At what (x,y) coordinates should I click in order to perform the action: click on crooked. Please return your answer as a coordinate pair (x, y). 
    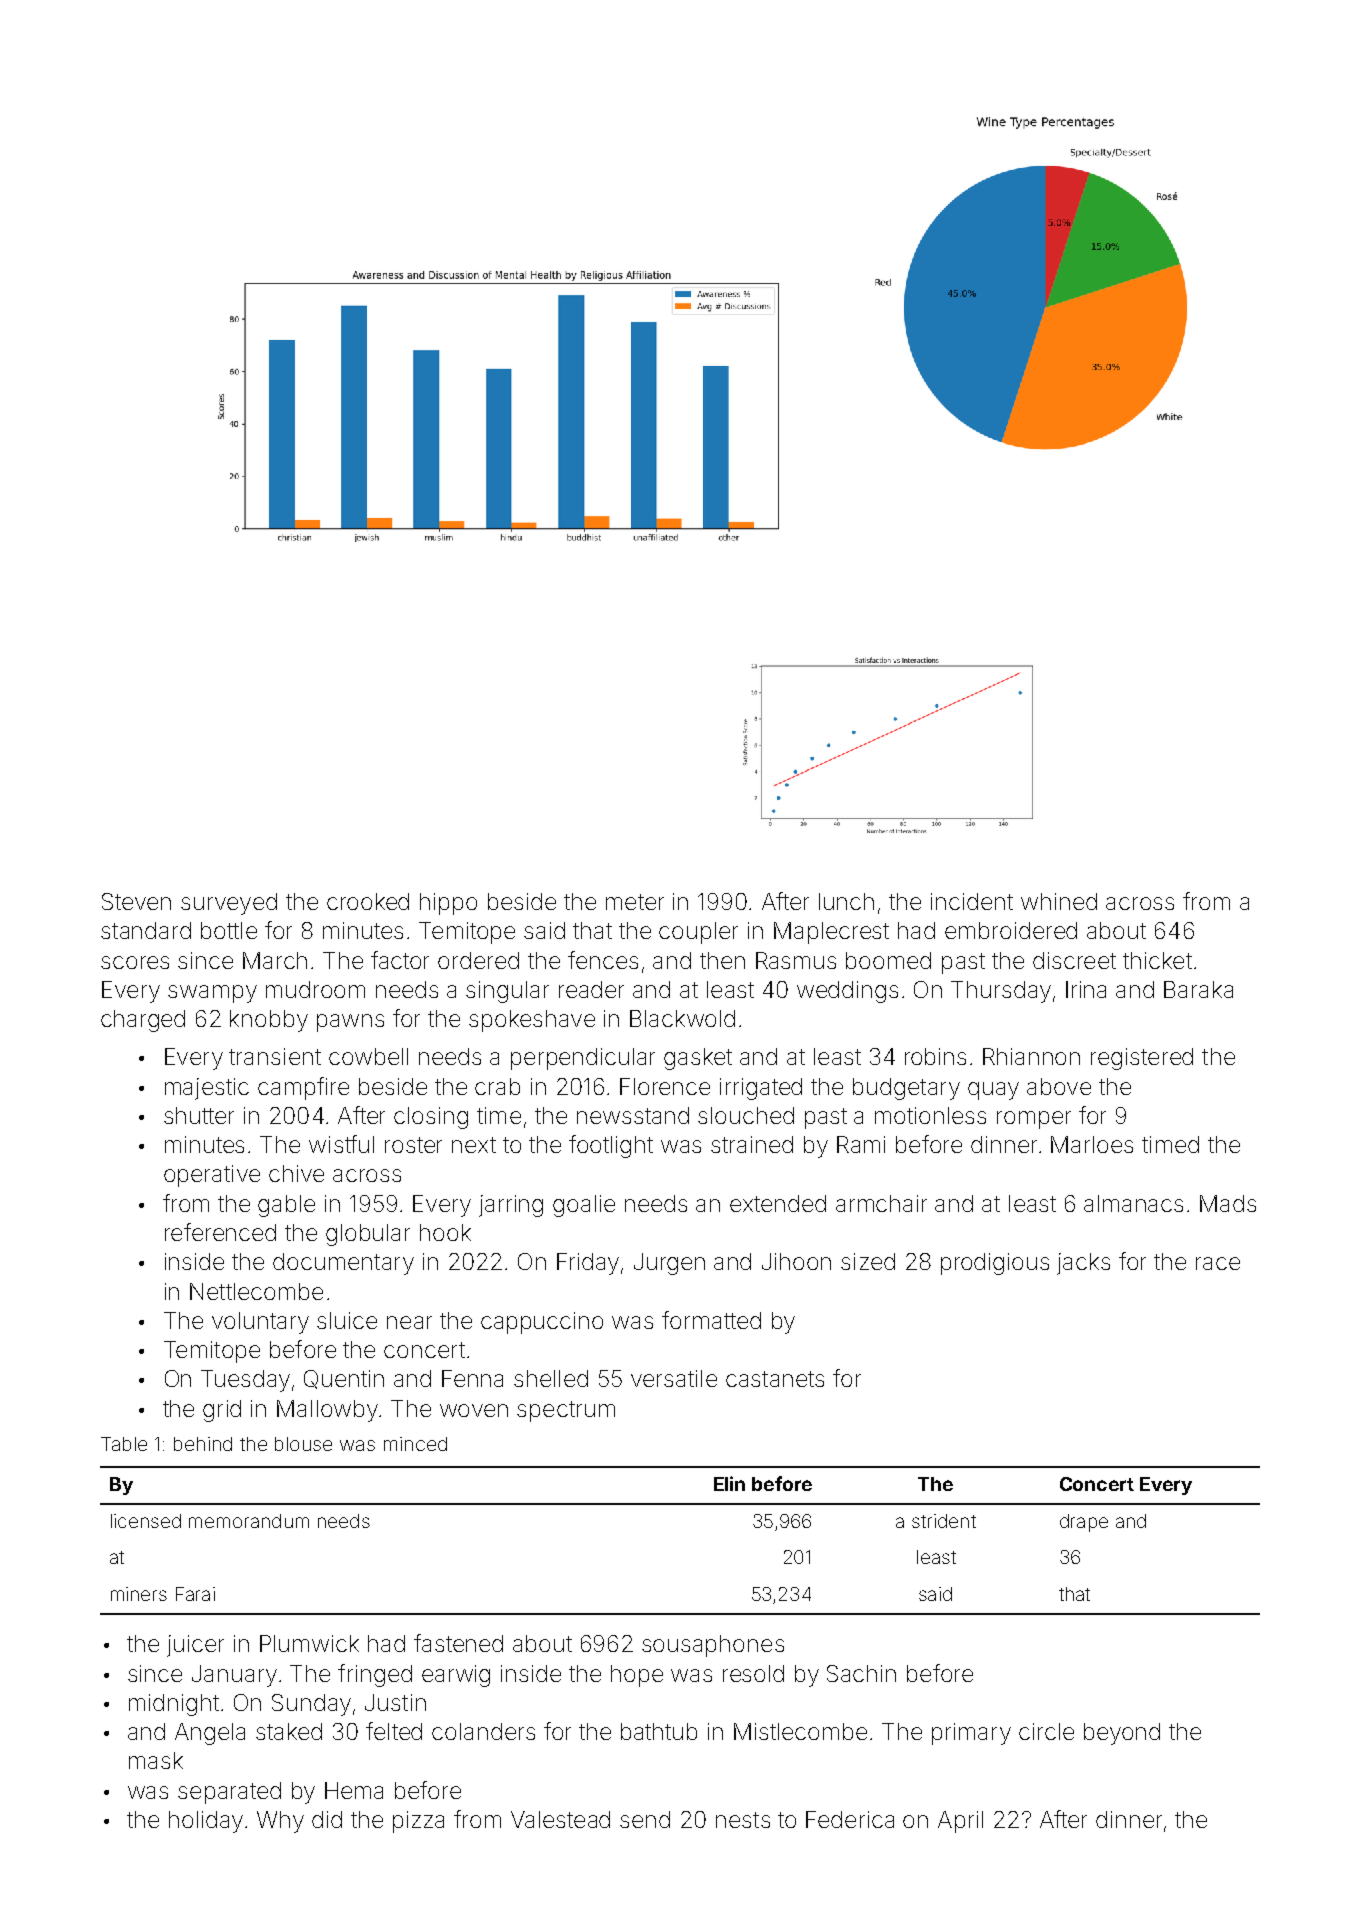
    Looking at the image, I should click on (368, 901).
